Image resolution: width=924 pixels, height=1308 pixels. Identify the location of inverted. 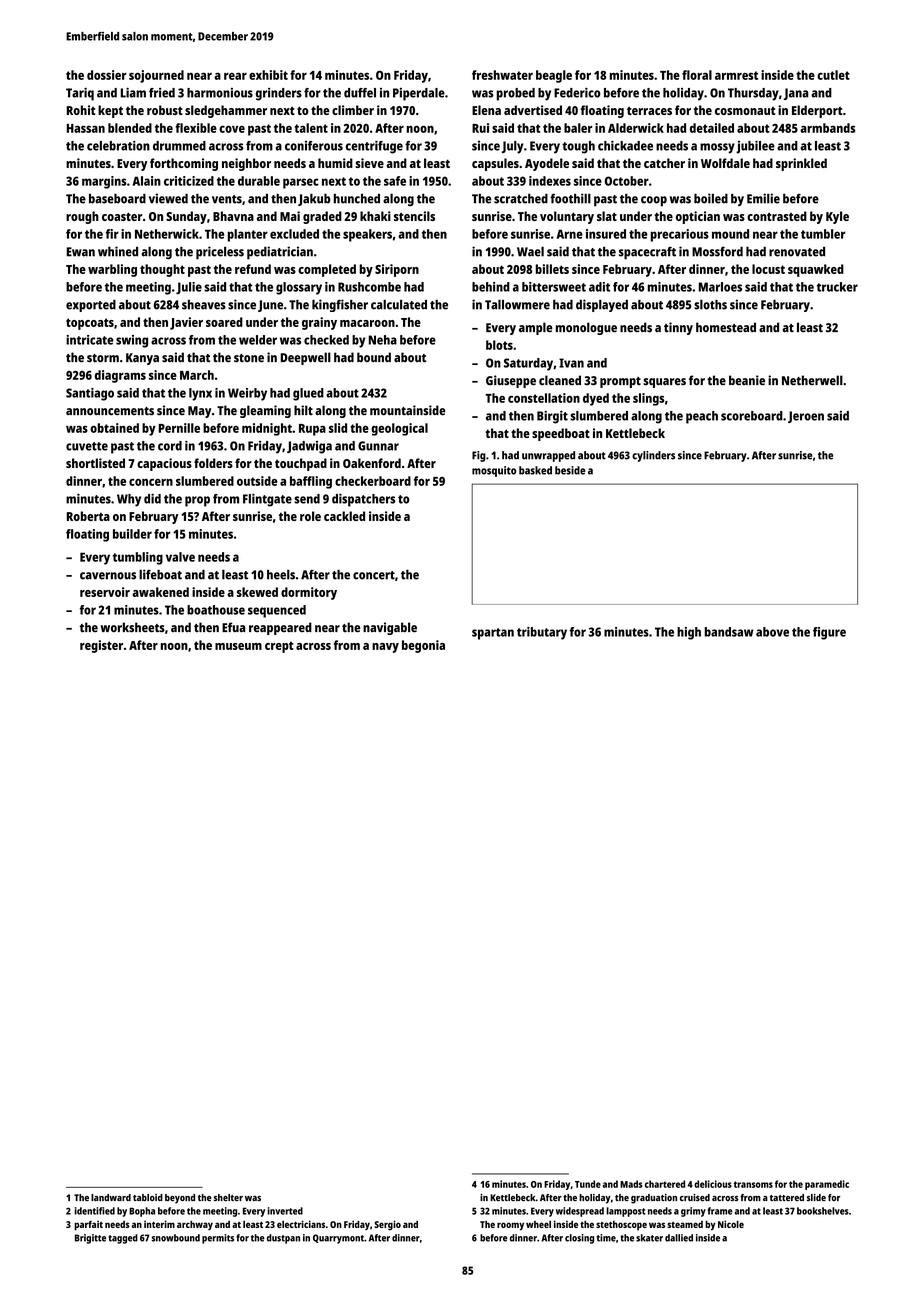
(285, 1211).
